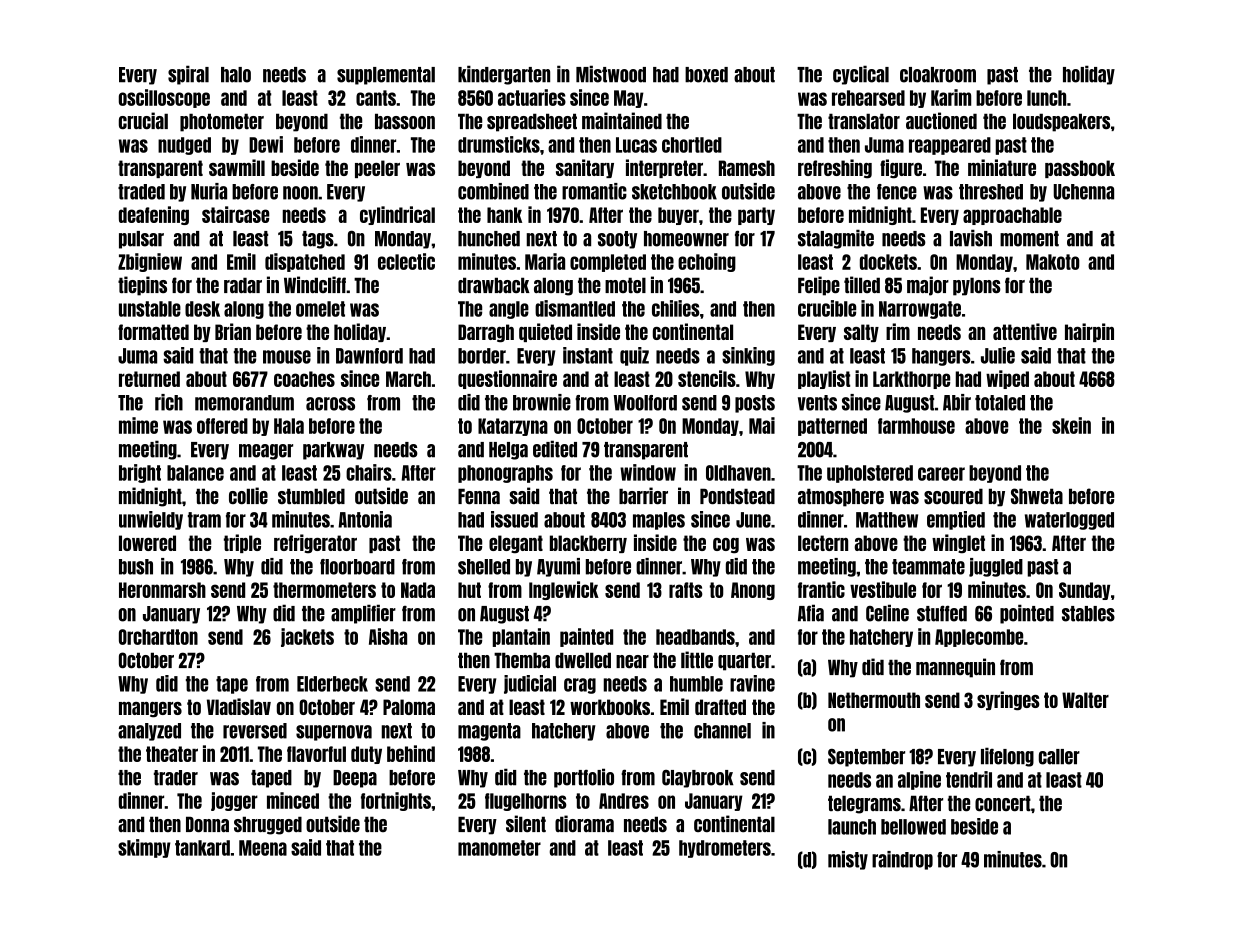  Describe the element at coordinates (938, 75) in the page. I see `cloakroom` at that location.
